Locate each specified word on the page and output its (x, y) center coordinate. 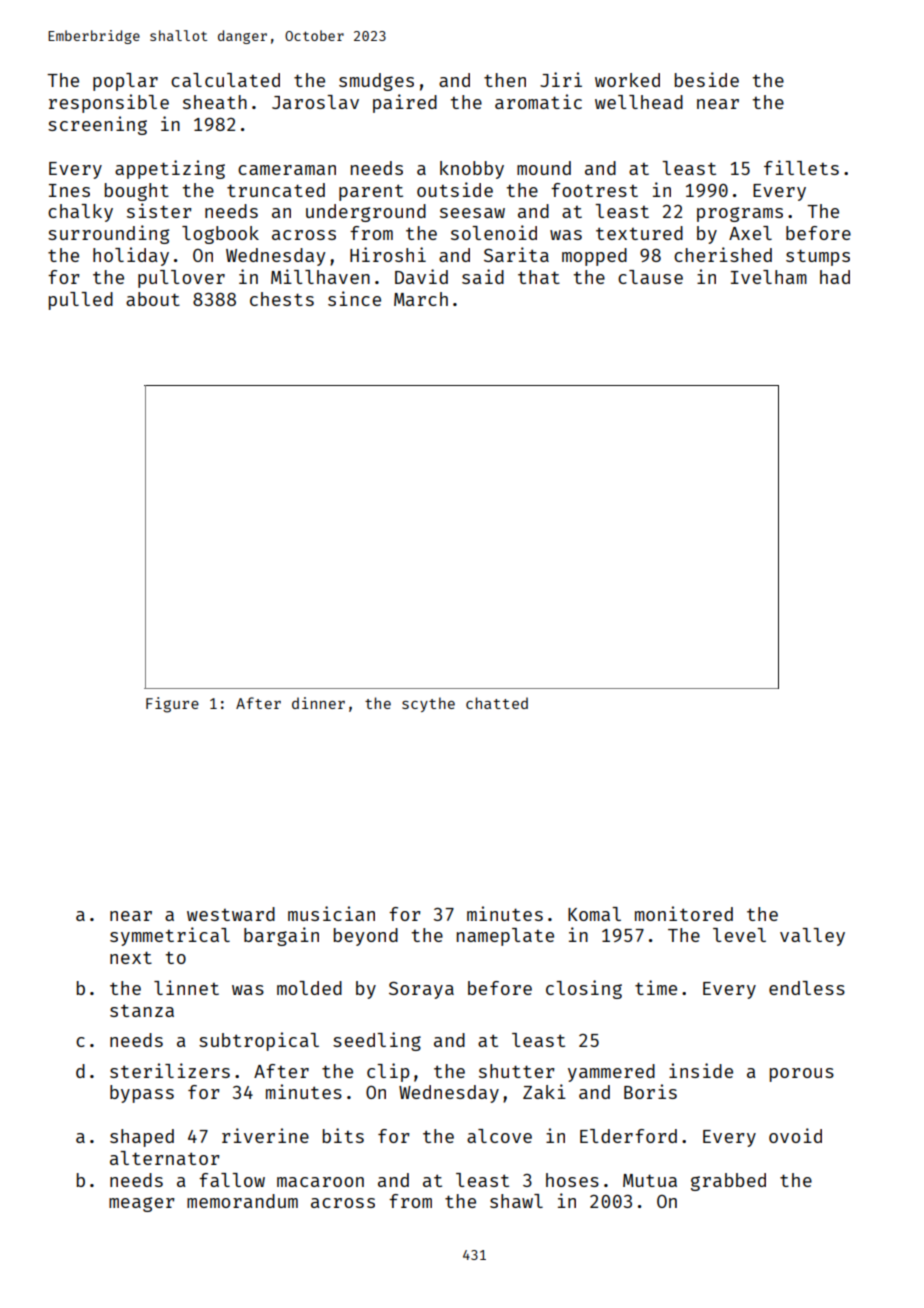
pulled (81, 301)
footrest (594, 190)
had (835, 277)
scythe (428, 704)
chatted (497, 703)
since (354, 298)
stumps (818, 257)
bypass (142, 1094)
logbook (220, 235)
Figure (172, 705)
